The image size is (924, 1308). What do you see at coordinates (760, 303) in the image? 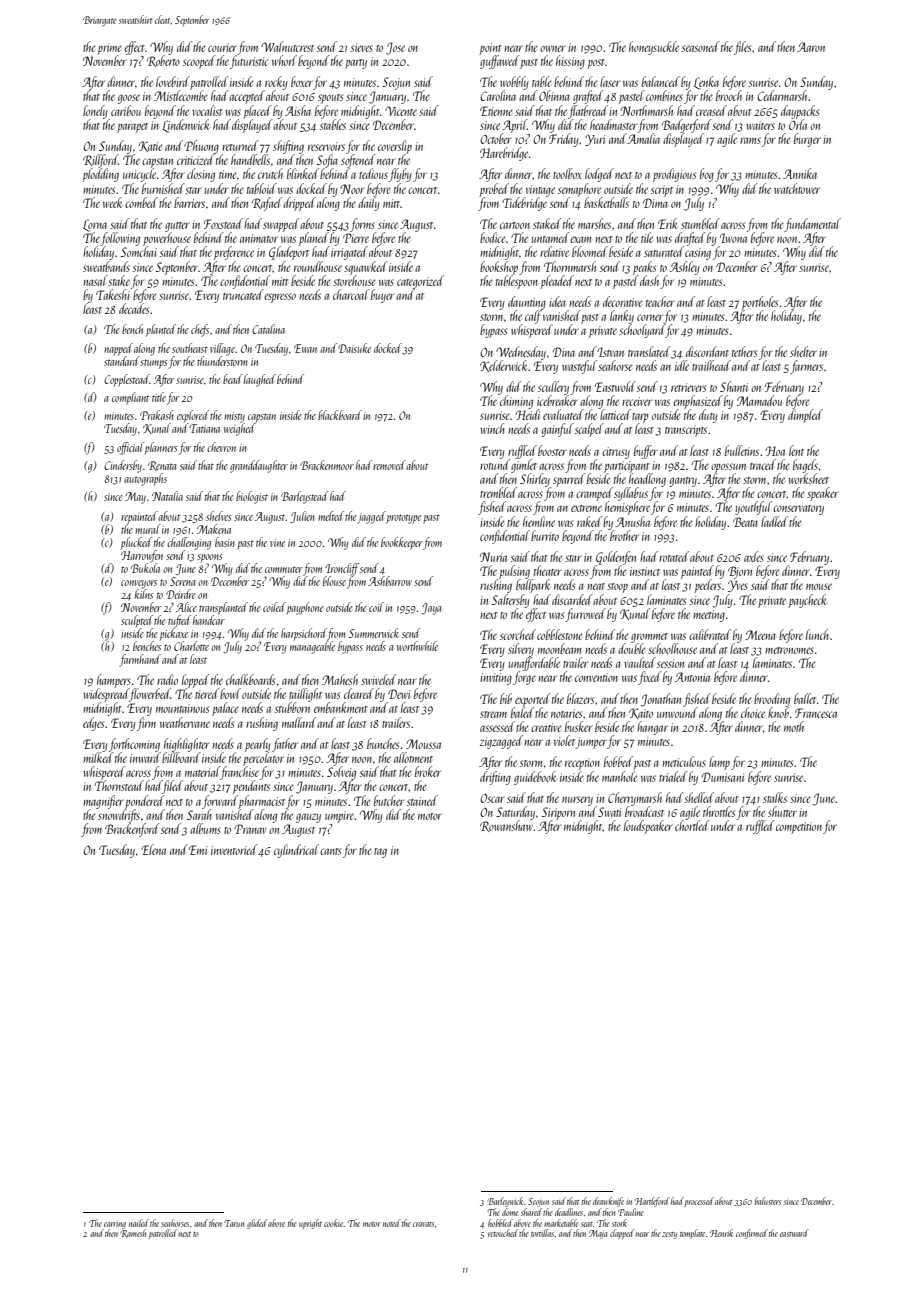
I see `portholes` at bounding box center [760, 303].
